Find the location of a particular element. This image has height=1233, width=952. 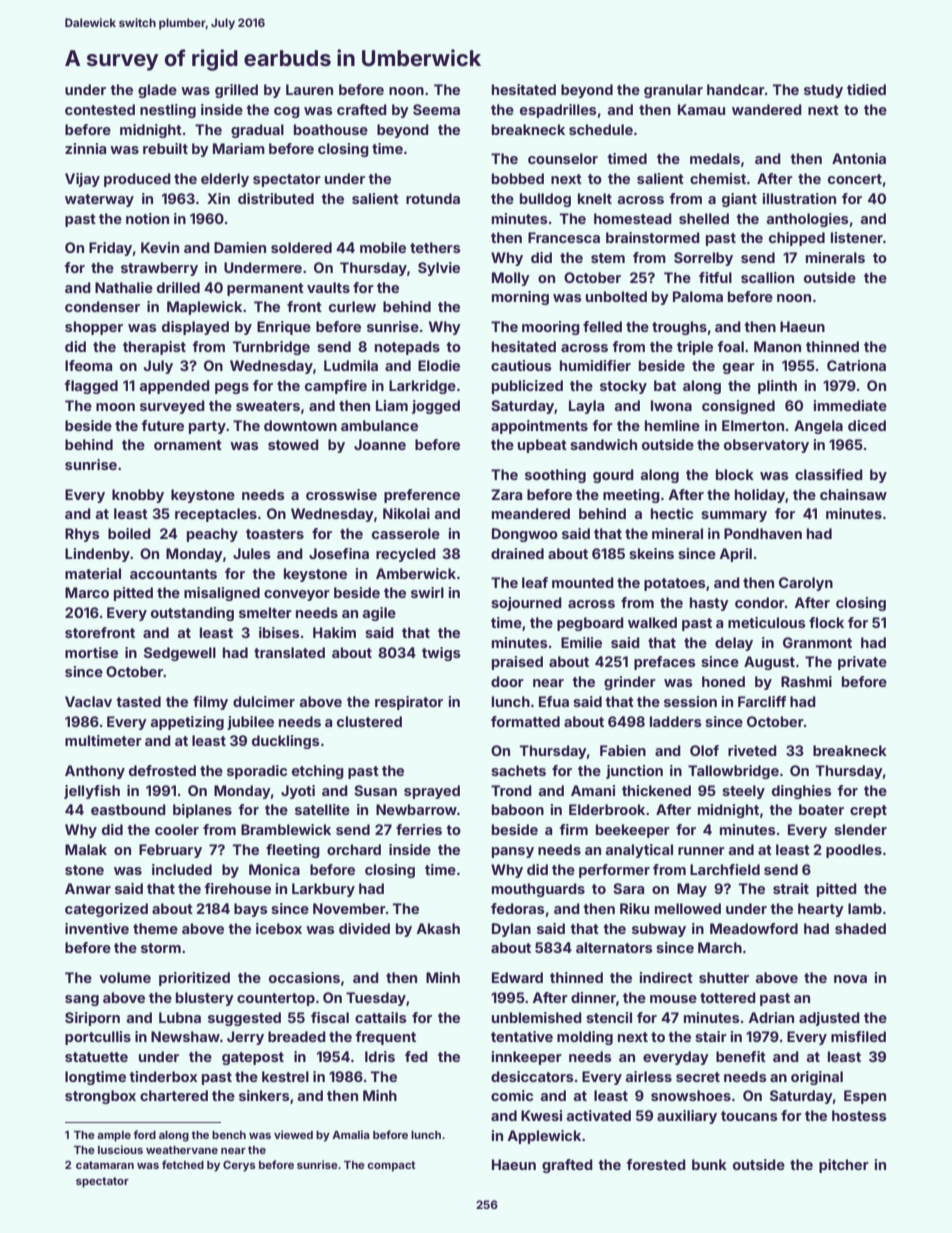

stowed is located at coordinates (293, 444).
